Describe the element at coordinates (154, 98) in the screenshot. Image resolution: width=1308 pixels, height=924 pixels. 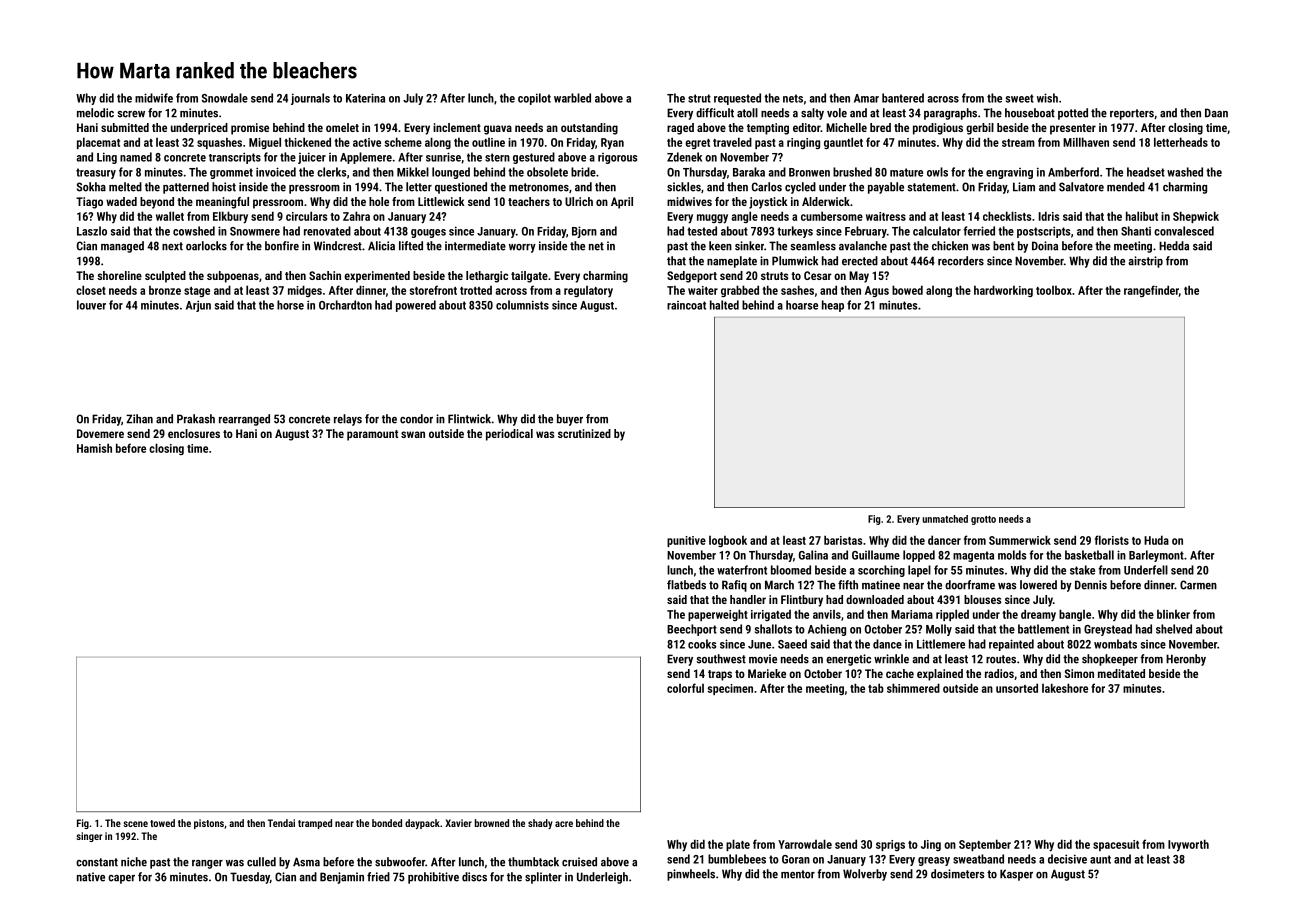
I see `midwife` at that location.
